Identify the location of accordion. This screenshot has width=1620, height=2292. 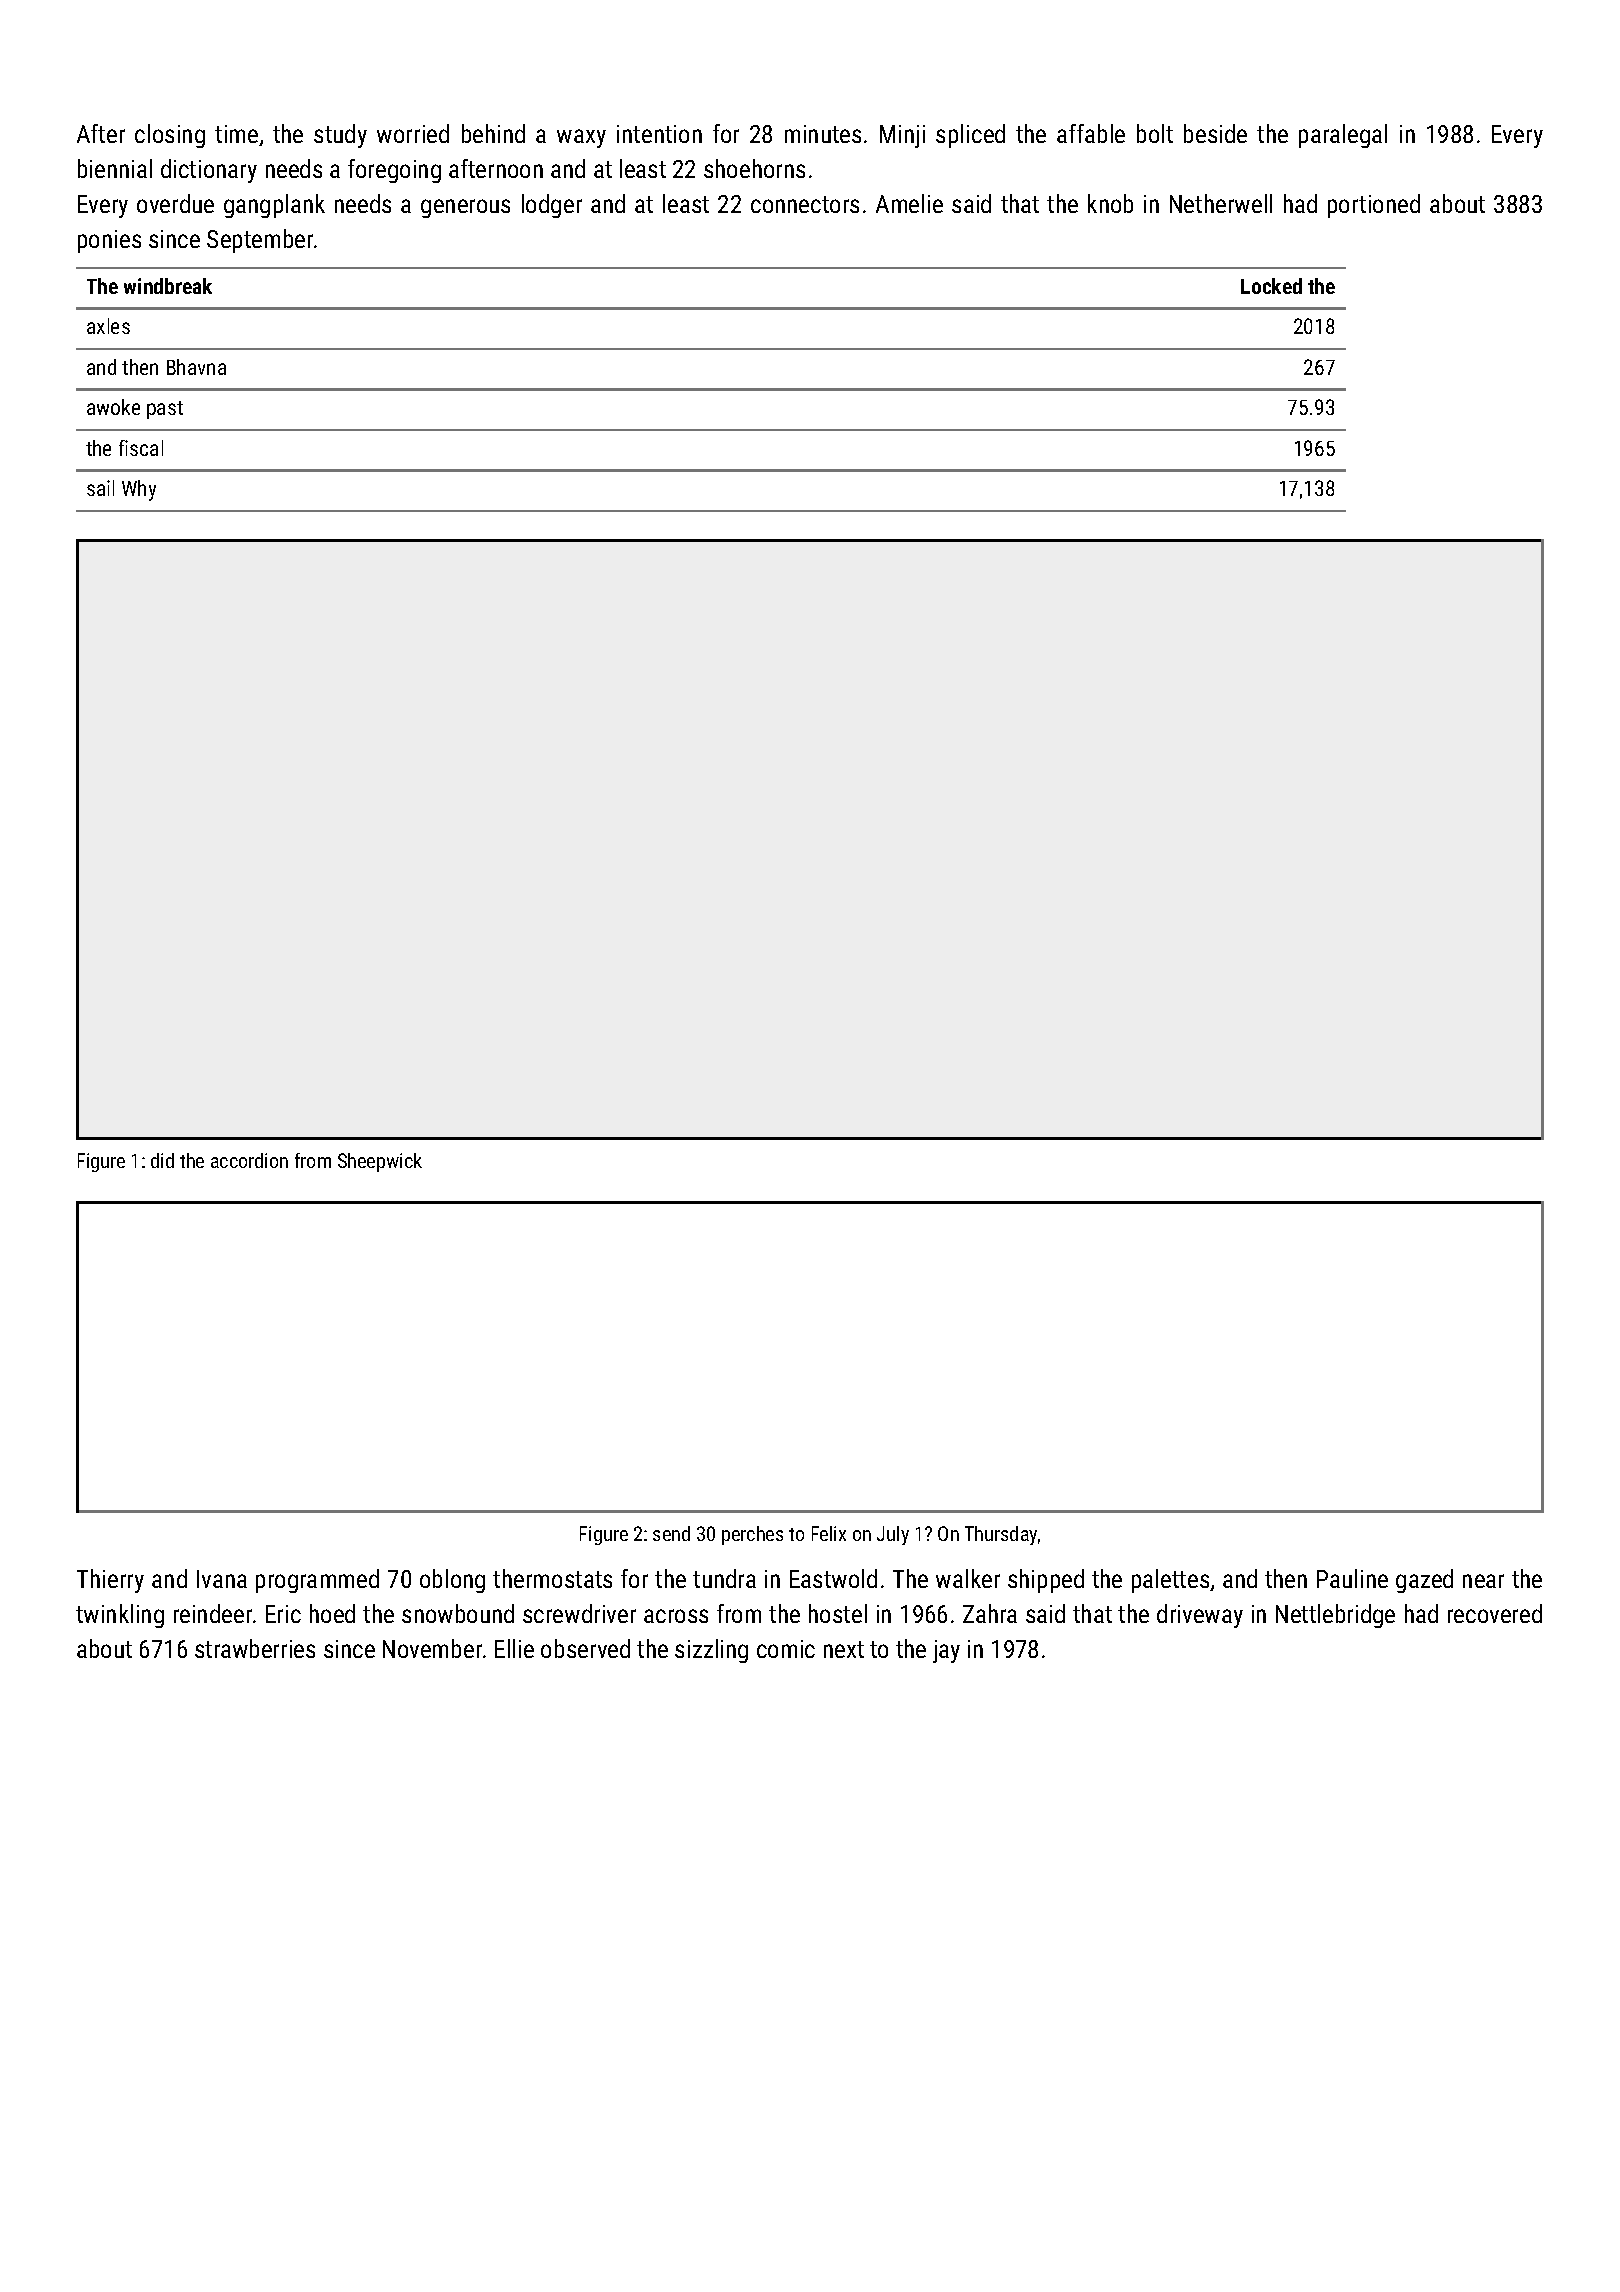
(249, 1160).
